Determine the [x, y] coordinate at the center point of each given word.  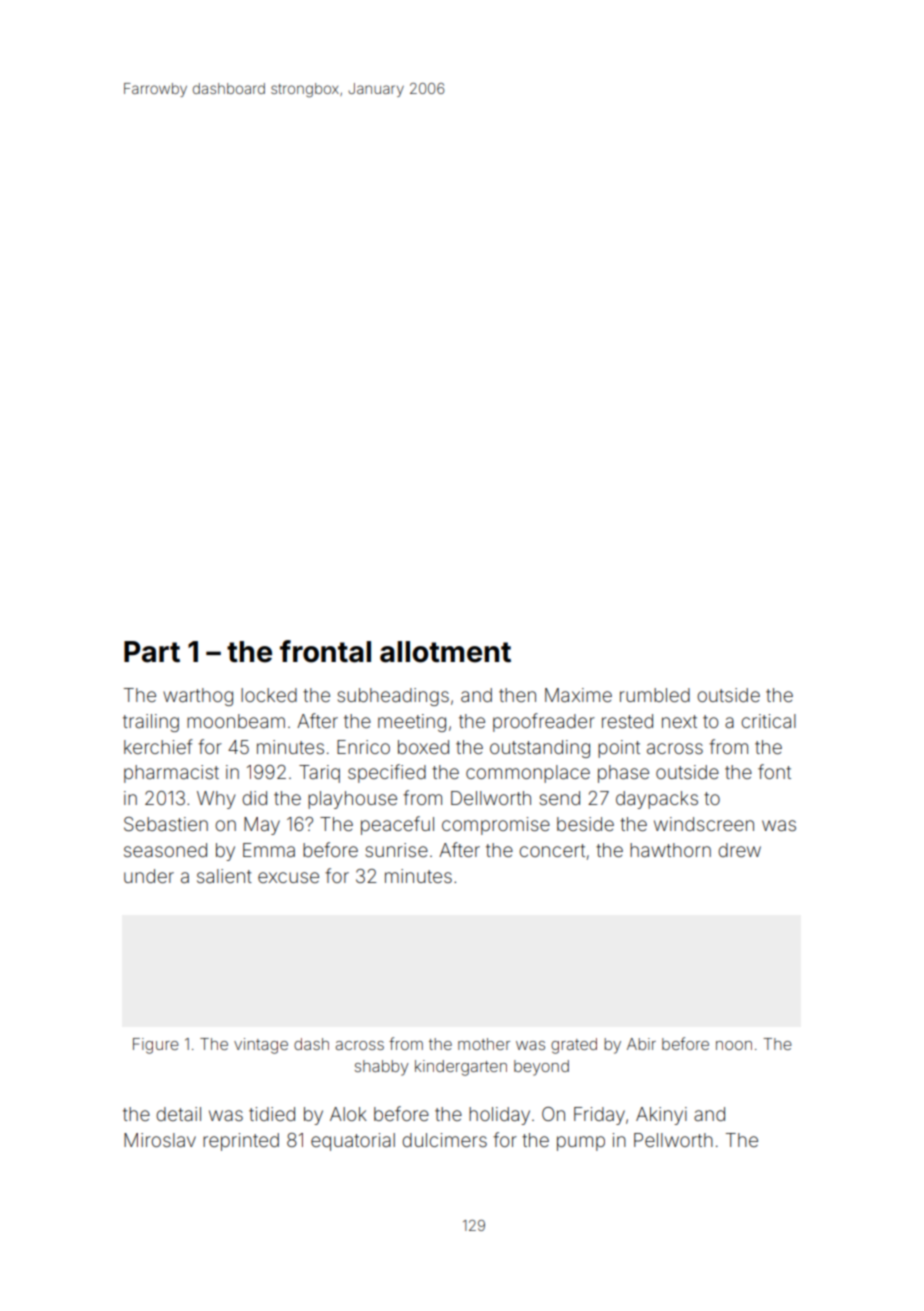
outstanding [540, 749]
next [679, 721]
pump [581, 1143]
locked [269, 695]
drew [739, 850]
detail [178, 1114]
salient [224, 876]
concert [552, 850]
